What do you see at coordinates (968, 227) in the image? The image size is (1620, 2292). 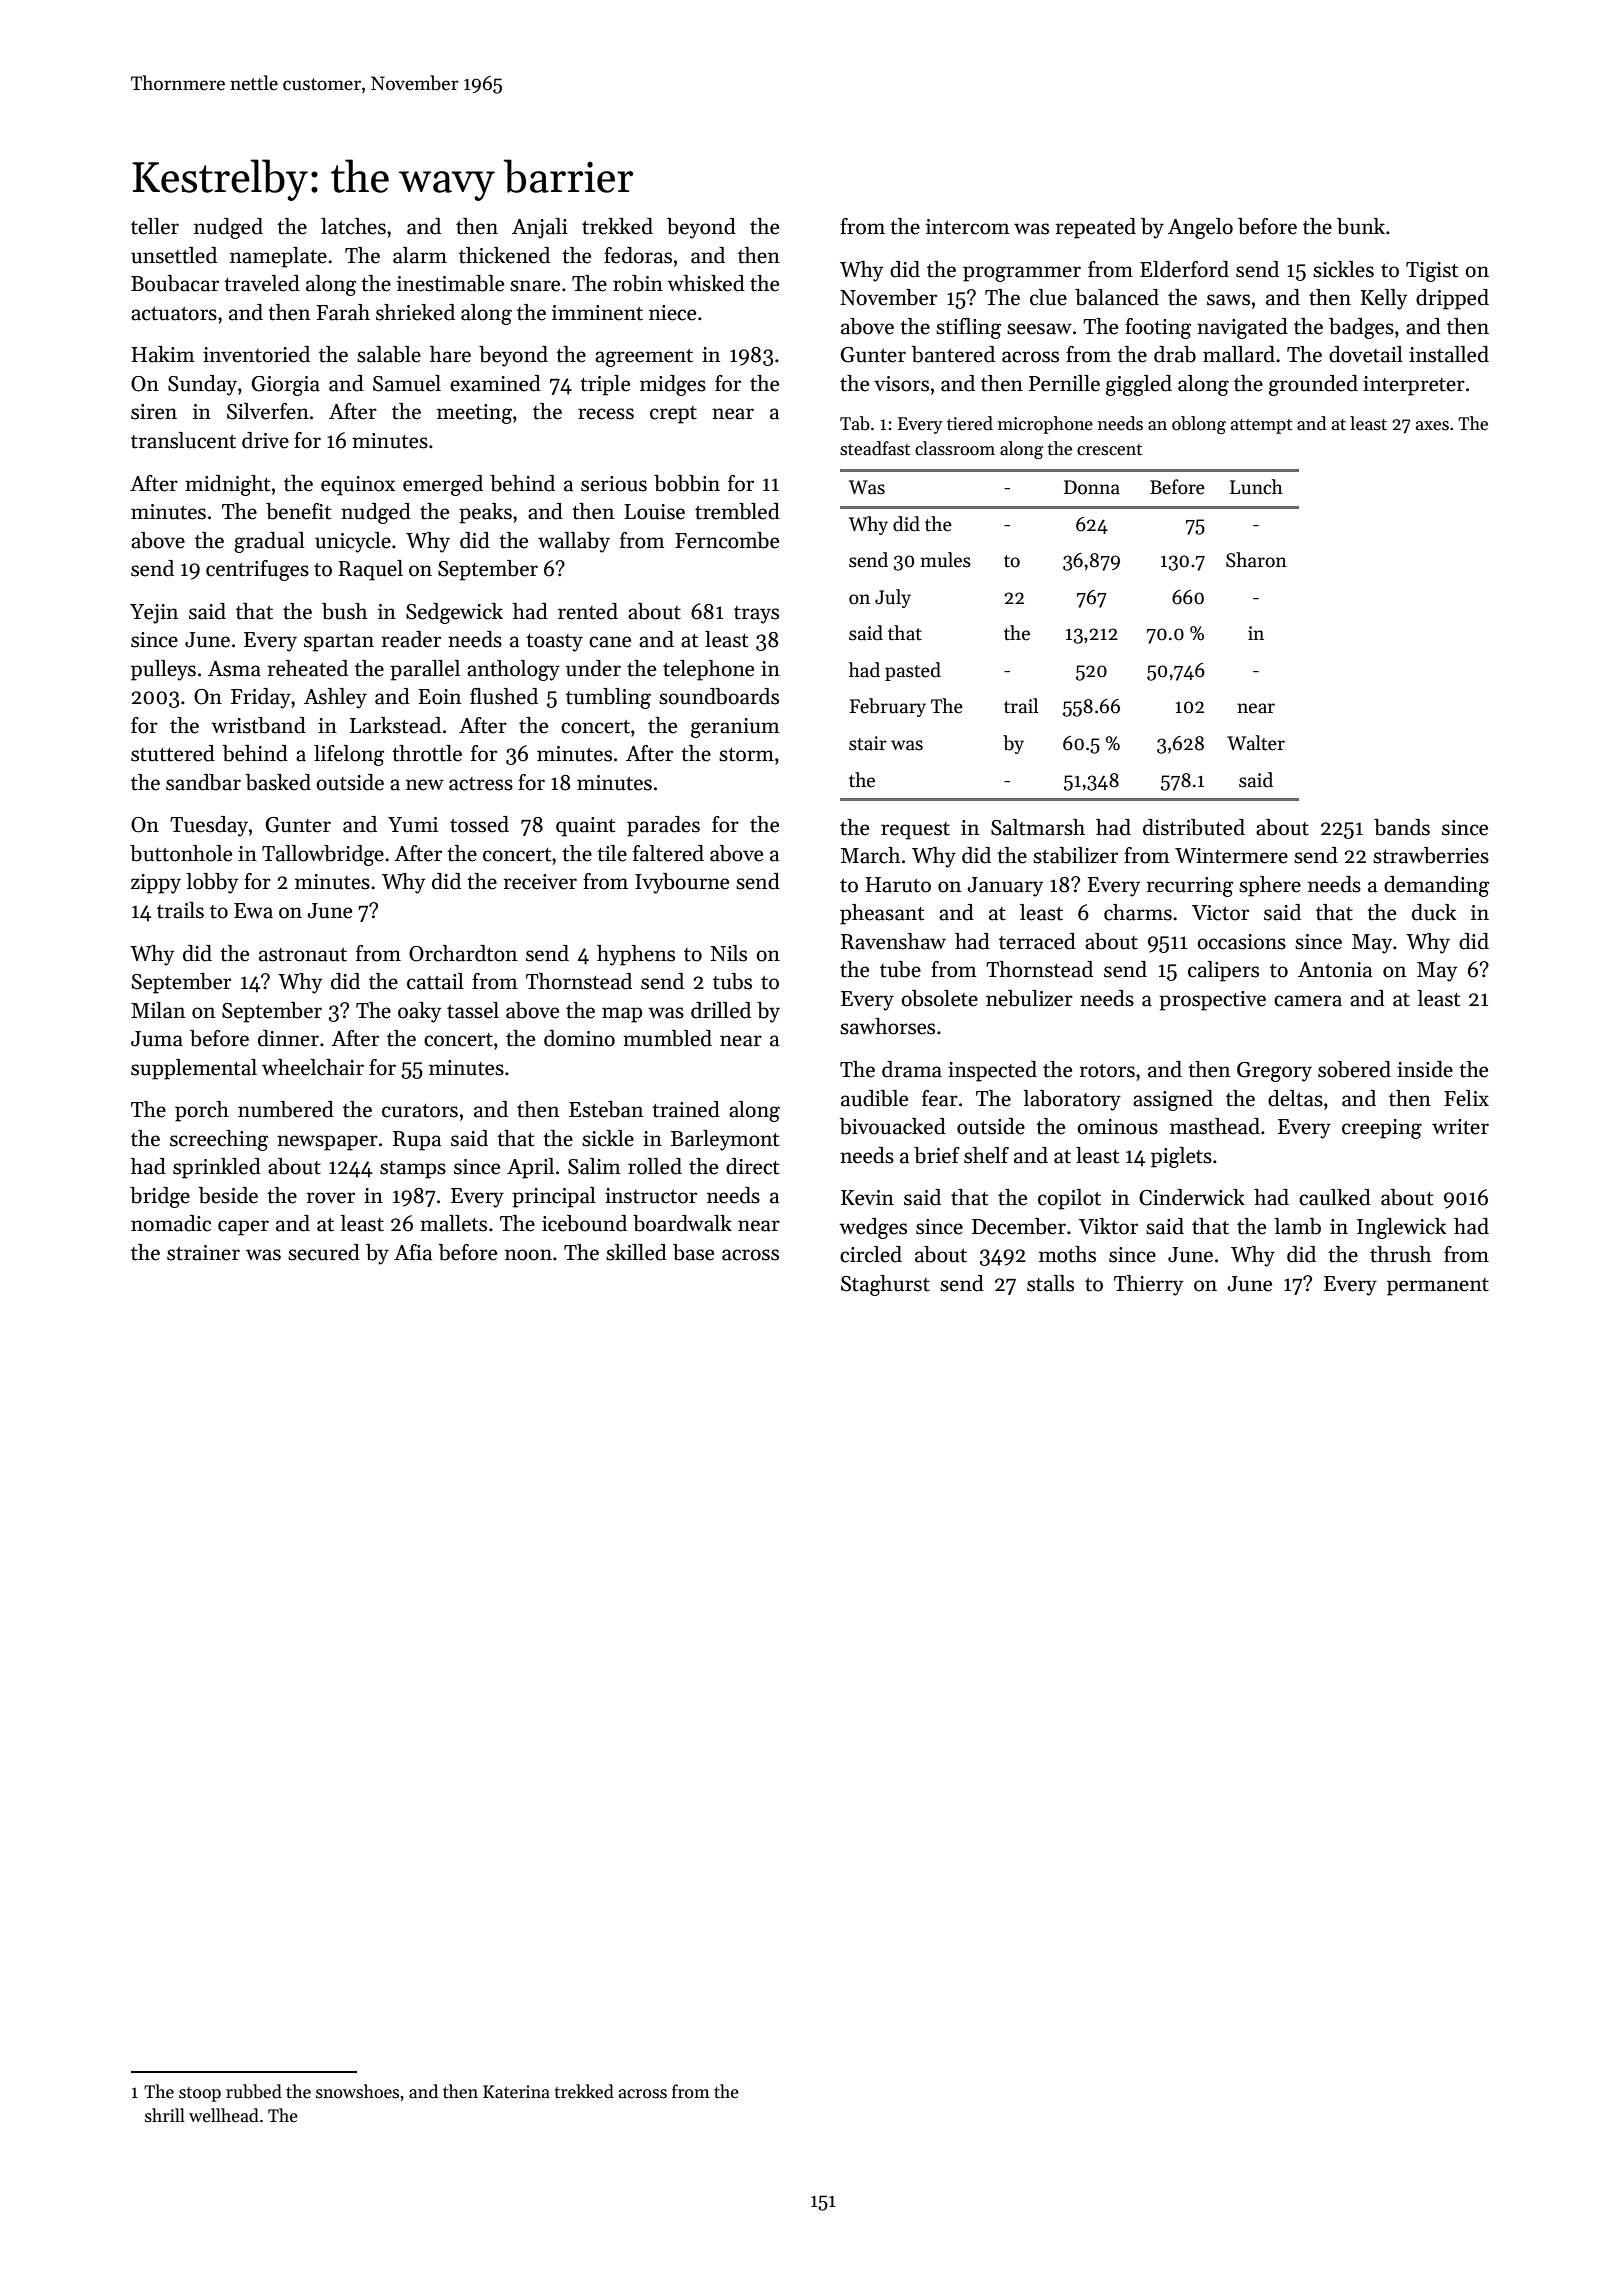 I see `intercom` at bounding box center [968, 227].
